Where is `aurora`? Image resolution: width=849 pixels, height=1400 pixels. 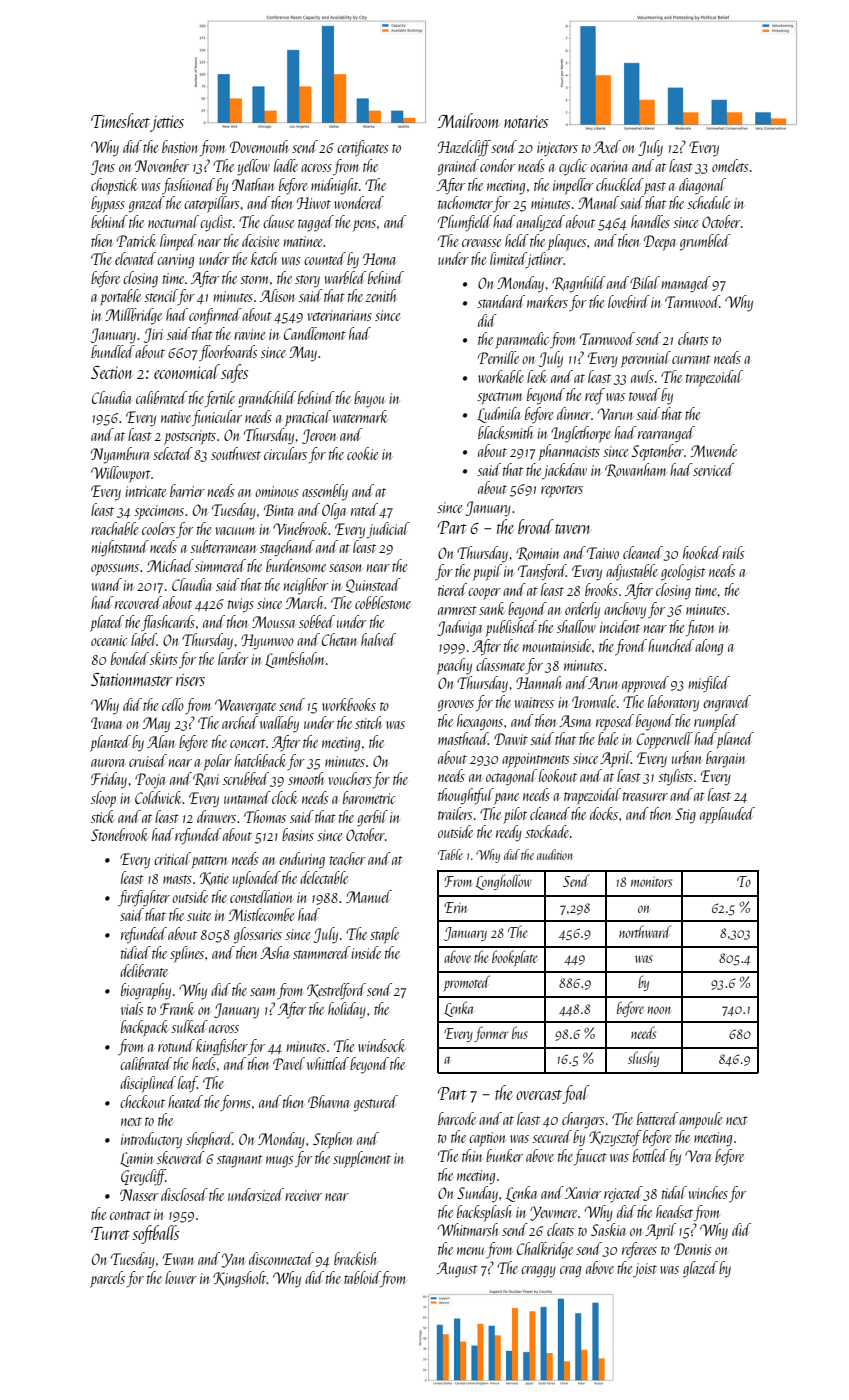 aurora is located at coordinates (107, 763).
